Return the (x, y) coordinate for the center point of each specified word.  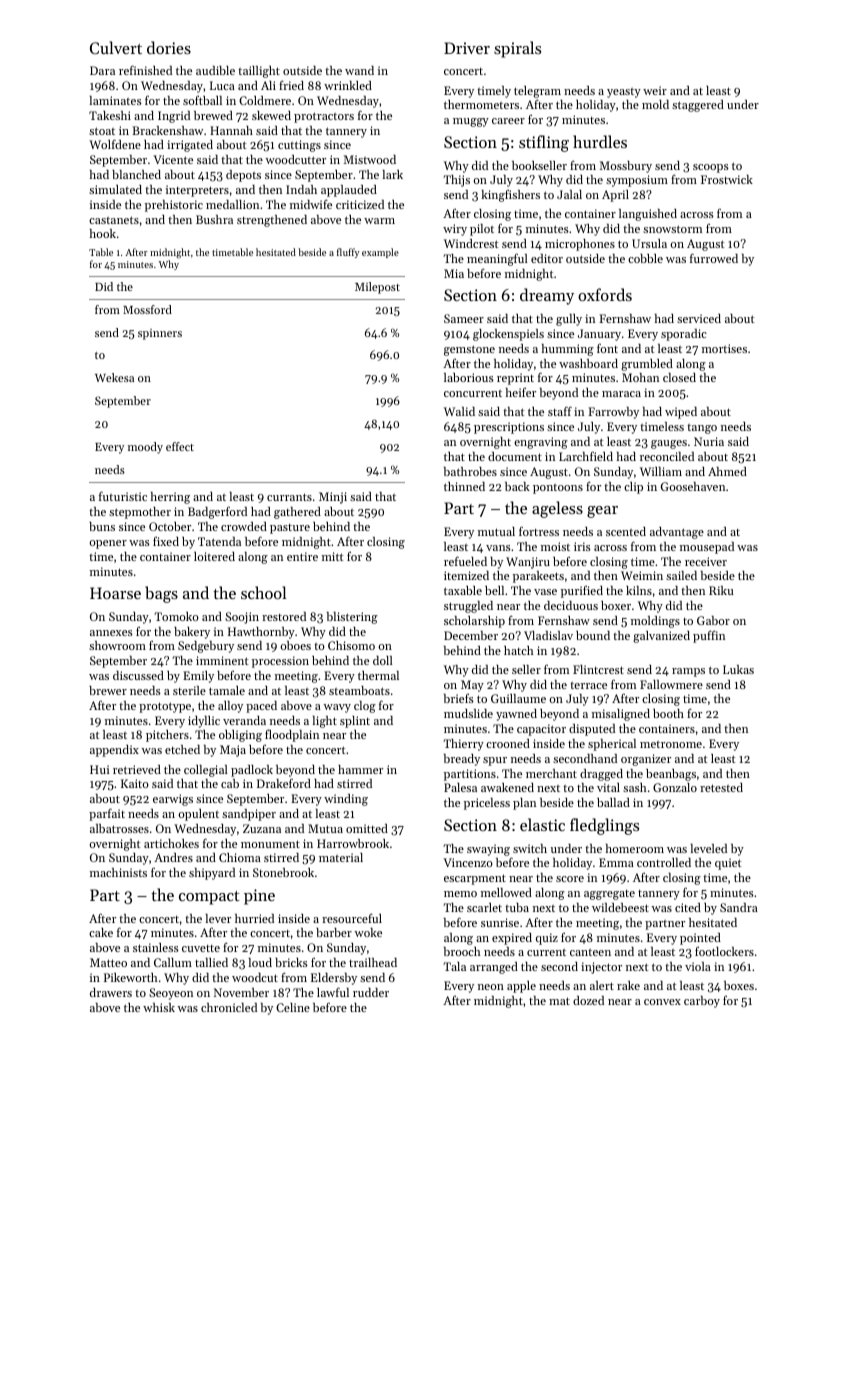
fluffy (348, 253)
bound (593, 635)
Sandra (739, 907)
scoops (711, 168)
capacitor (541, 730)
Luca (222, 85)
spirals (517, 49)
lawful (333, 992)
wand (359, 70)
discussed (138, 675)
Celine (293, 1007)
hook (103, 233)
